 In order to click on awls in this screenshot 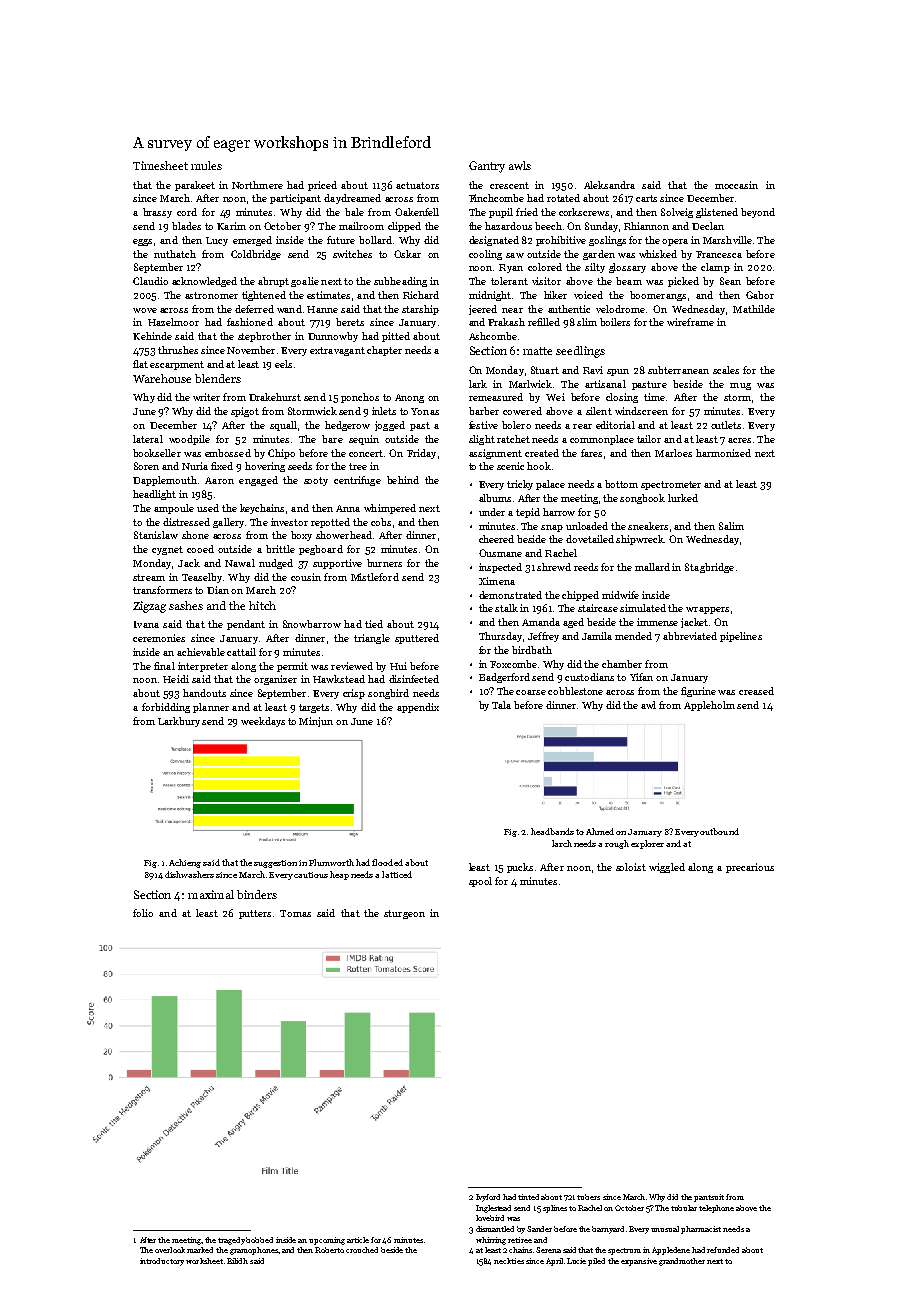, I will do `click(520, 165)`.
